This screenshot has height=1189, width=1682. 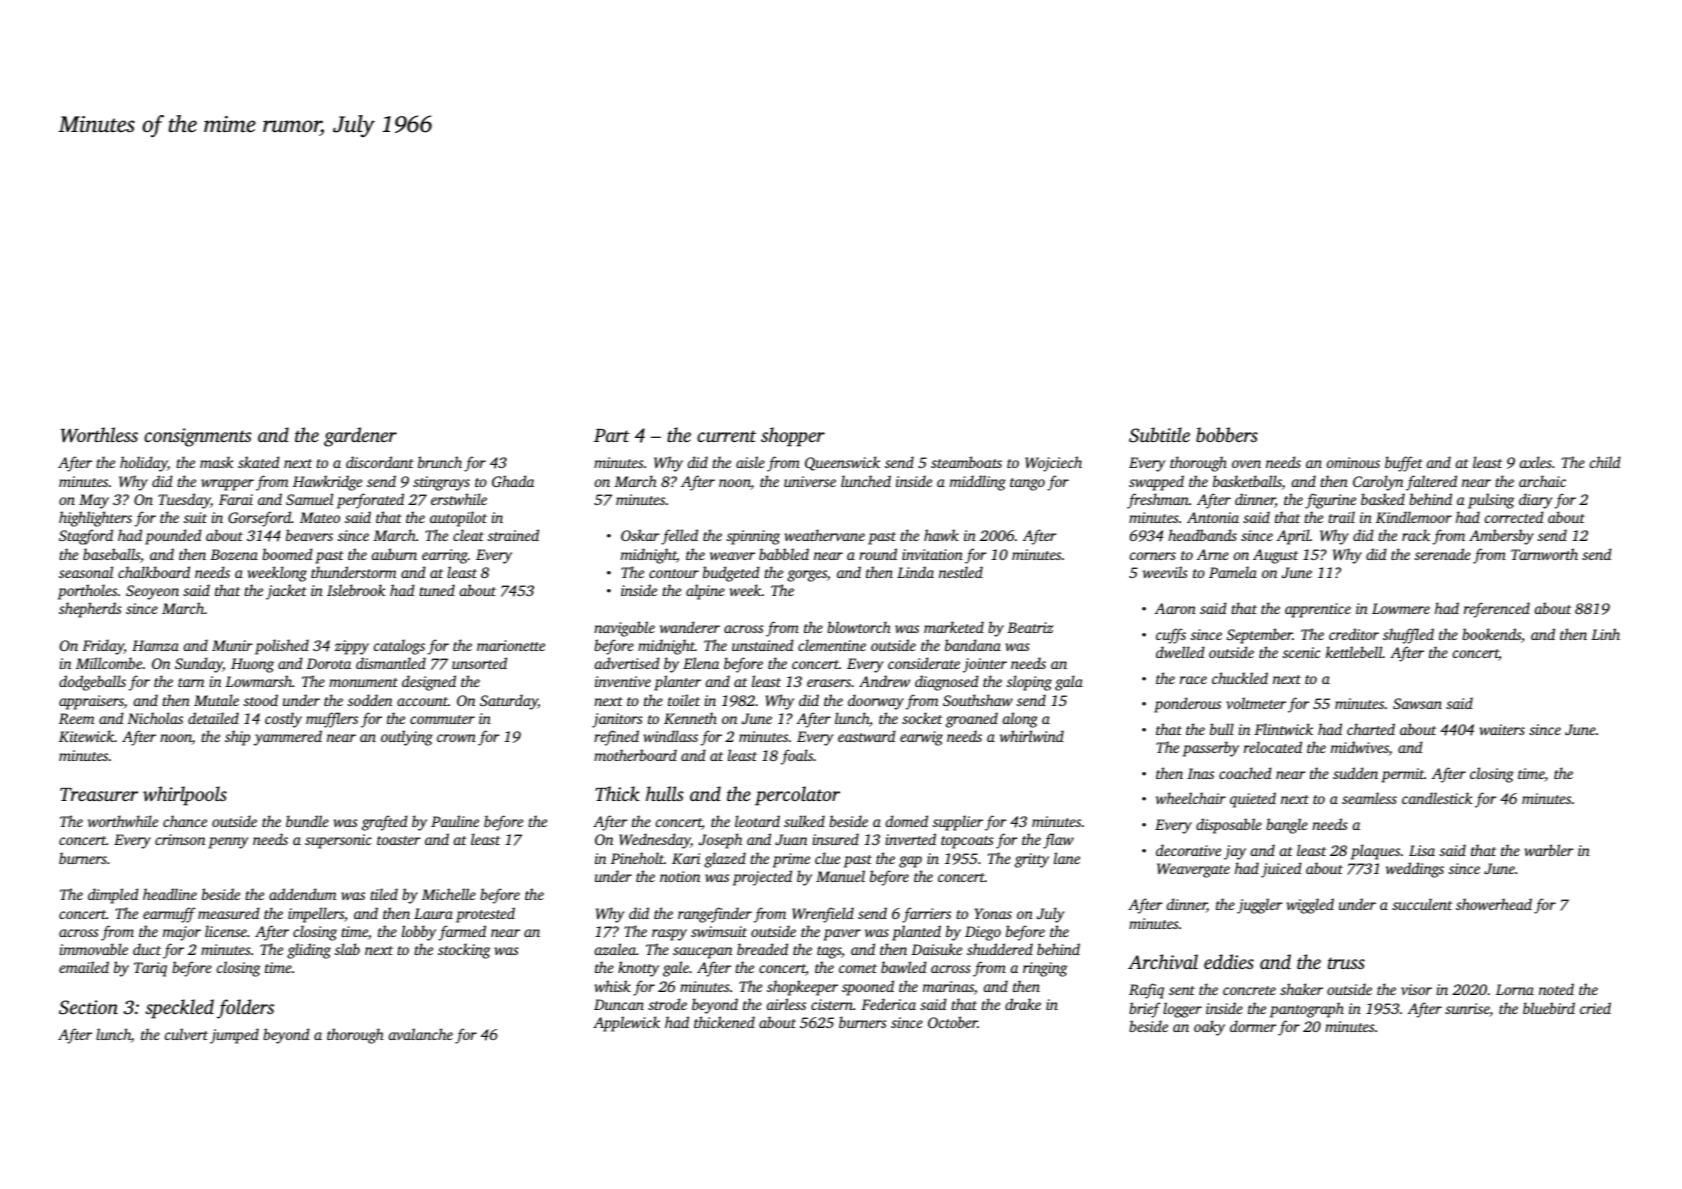 I want to click on addendum, so click(x=303, y=894).
